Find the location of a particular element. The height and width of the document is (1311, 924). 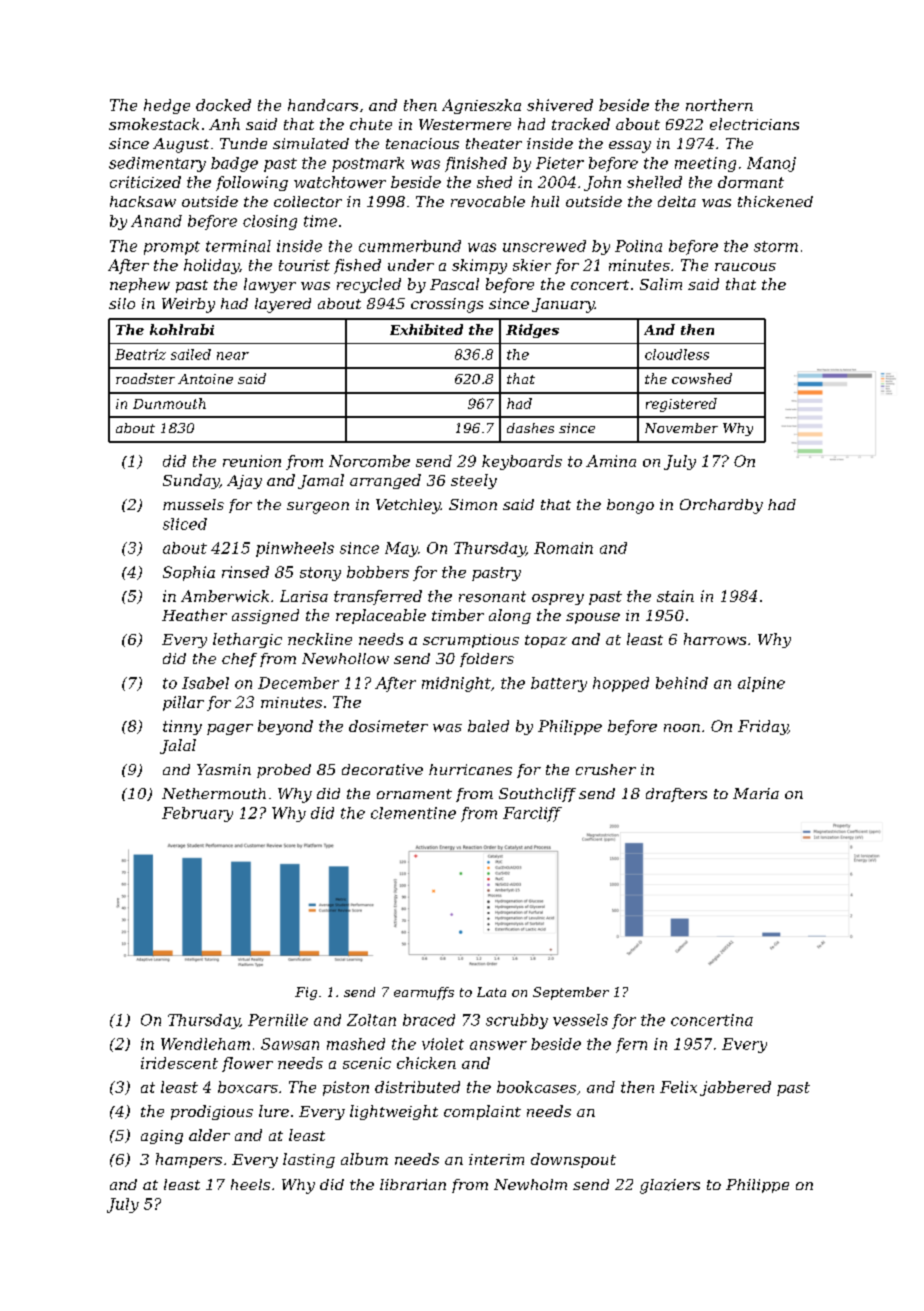

Agnieszka is located at coordinates (481, 106).
